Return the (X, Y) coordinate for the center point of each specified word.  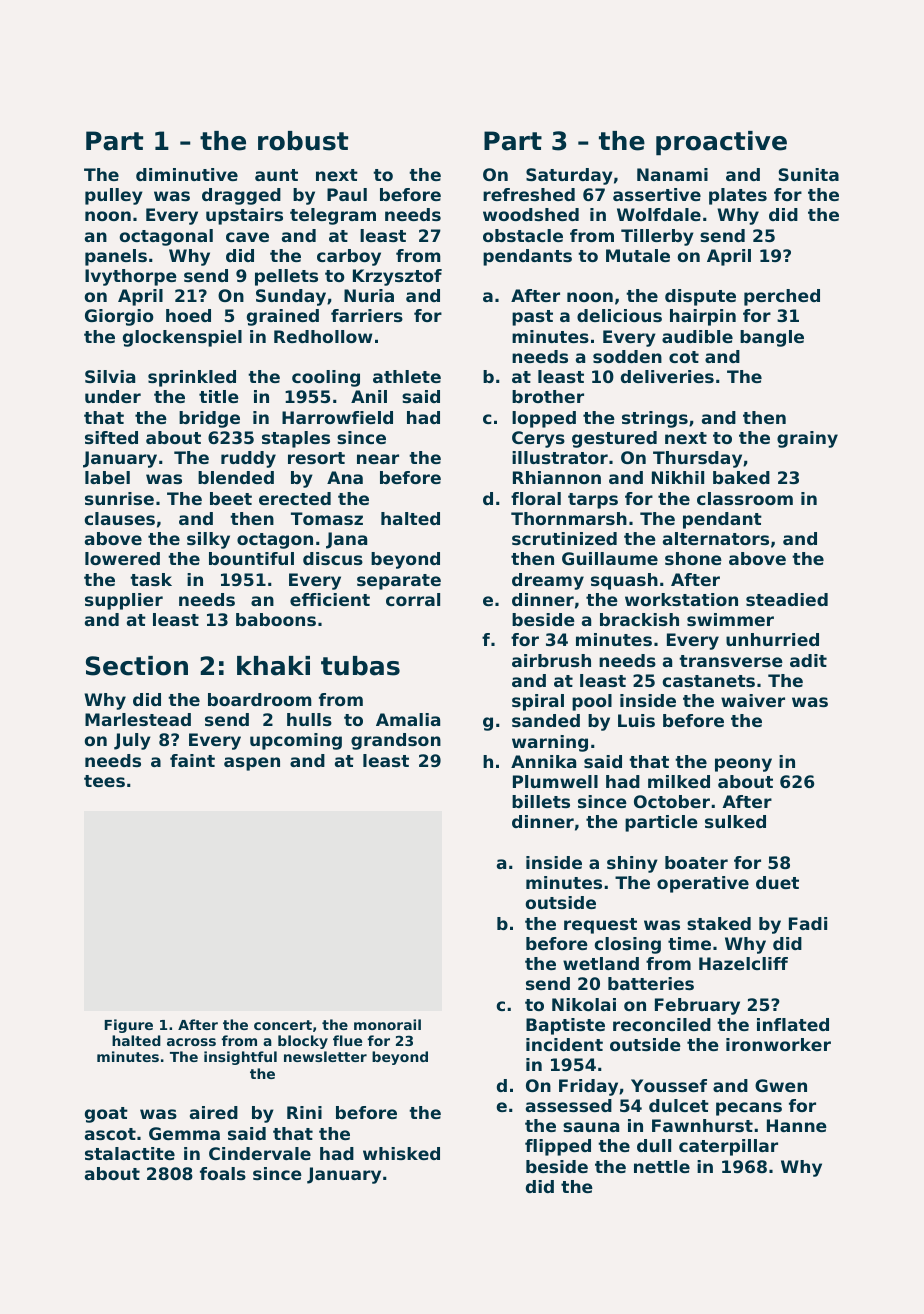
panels (116, 257)
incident (564, 1044)
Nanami (672, 174)
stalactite (130, 1153)
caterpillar (728, 1147)
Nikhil (678, 477)
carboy (349, 257)
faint (192, 760)
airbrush (551, 660)
